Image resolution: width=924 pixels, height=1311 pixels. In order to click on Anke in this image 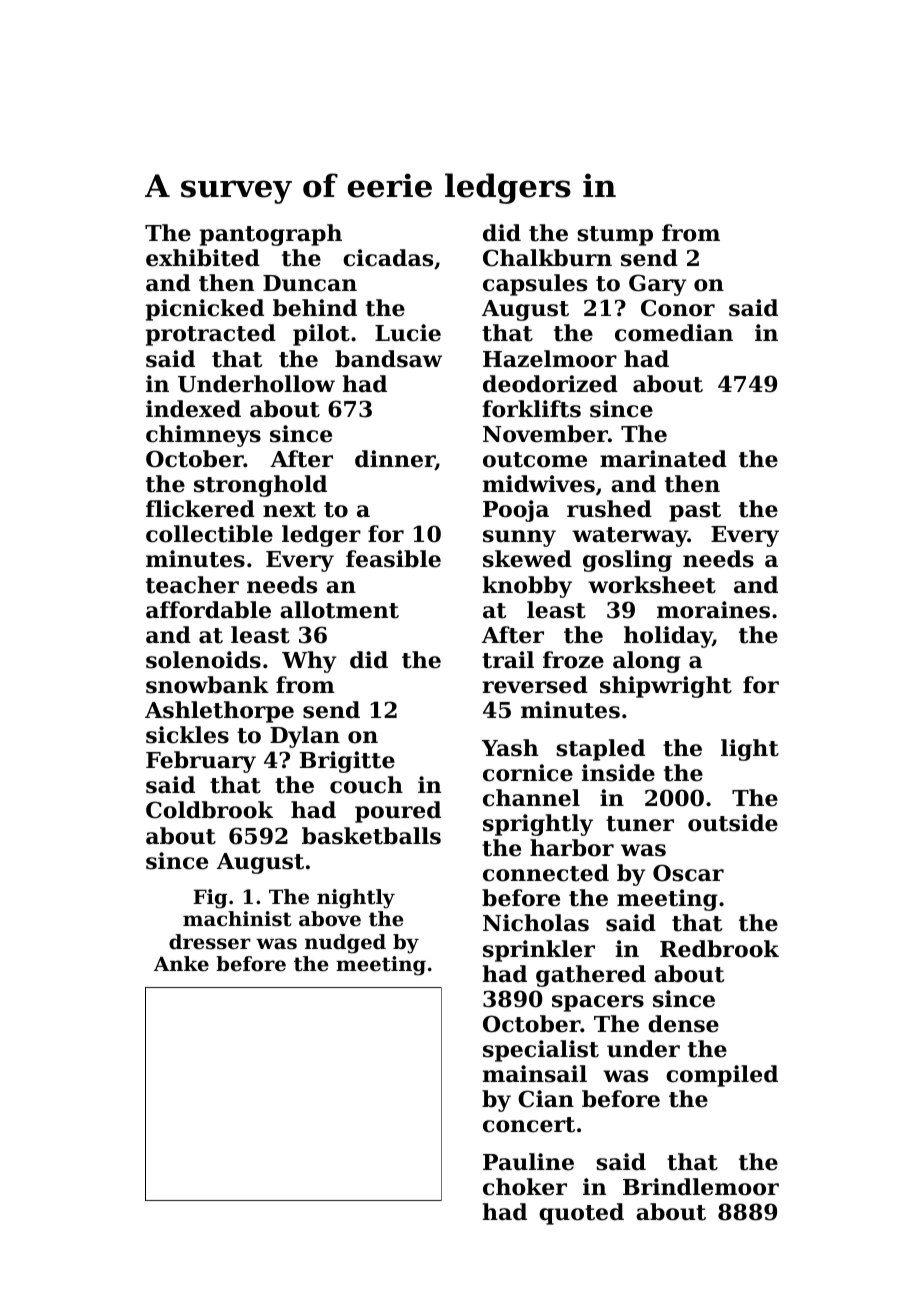, I will do `click(181, 964)`.
